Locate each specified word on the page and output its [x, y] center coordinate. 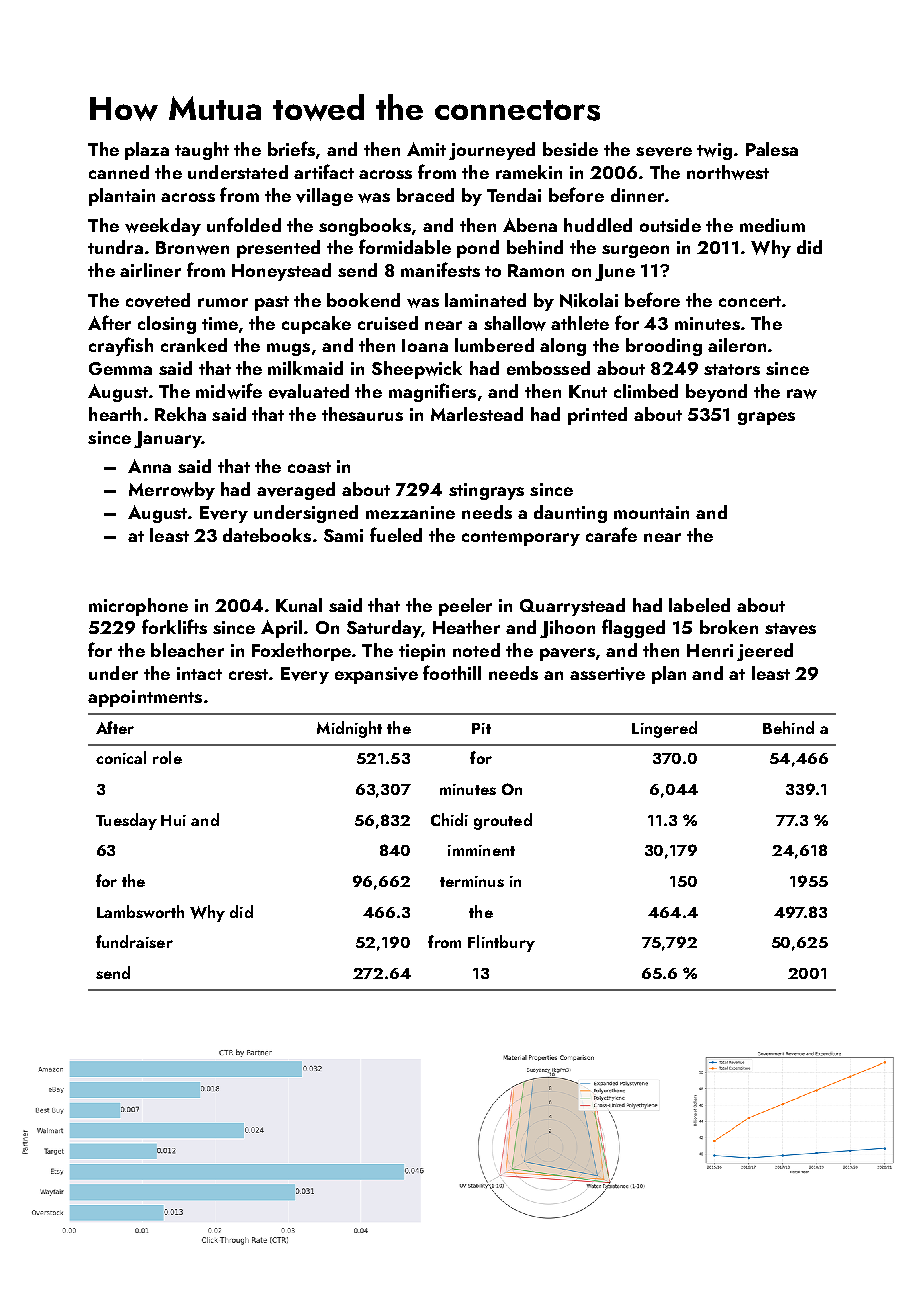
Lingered [664, 729]
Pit [481, 728]
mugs [288, 349]
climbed [646, 391]
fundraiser [134, 941]
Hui [173, 820]
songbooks [365, 227]
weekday [163, 227]
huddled [598, 225]
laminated [485, 300]
